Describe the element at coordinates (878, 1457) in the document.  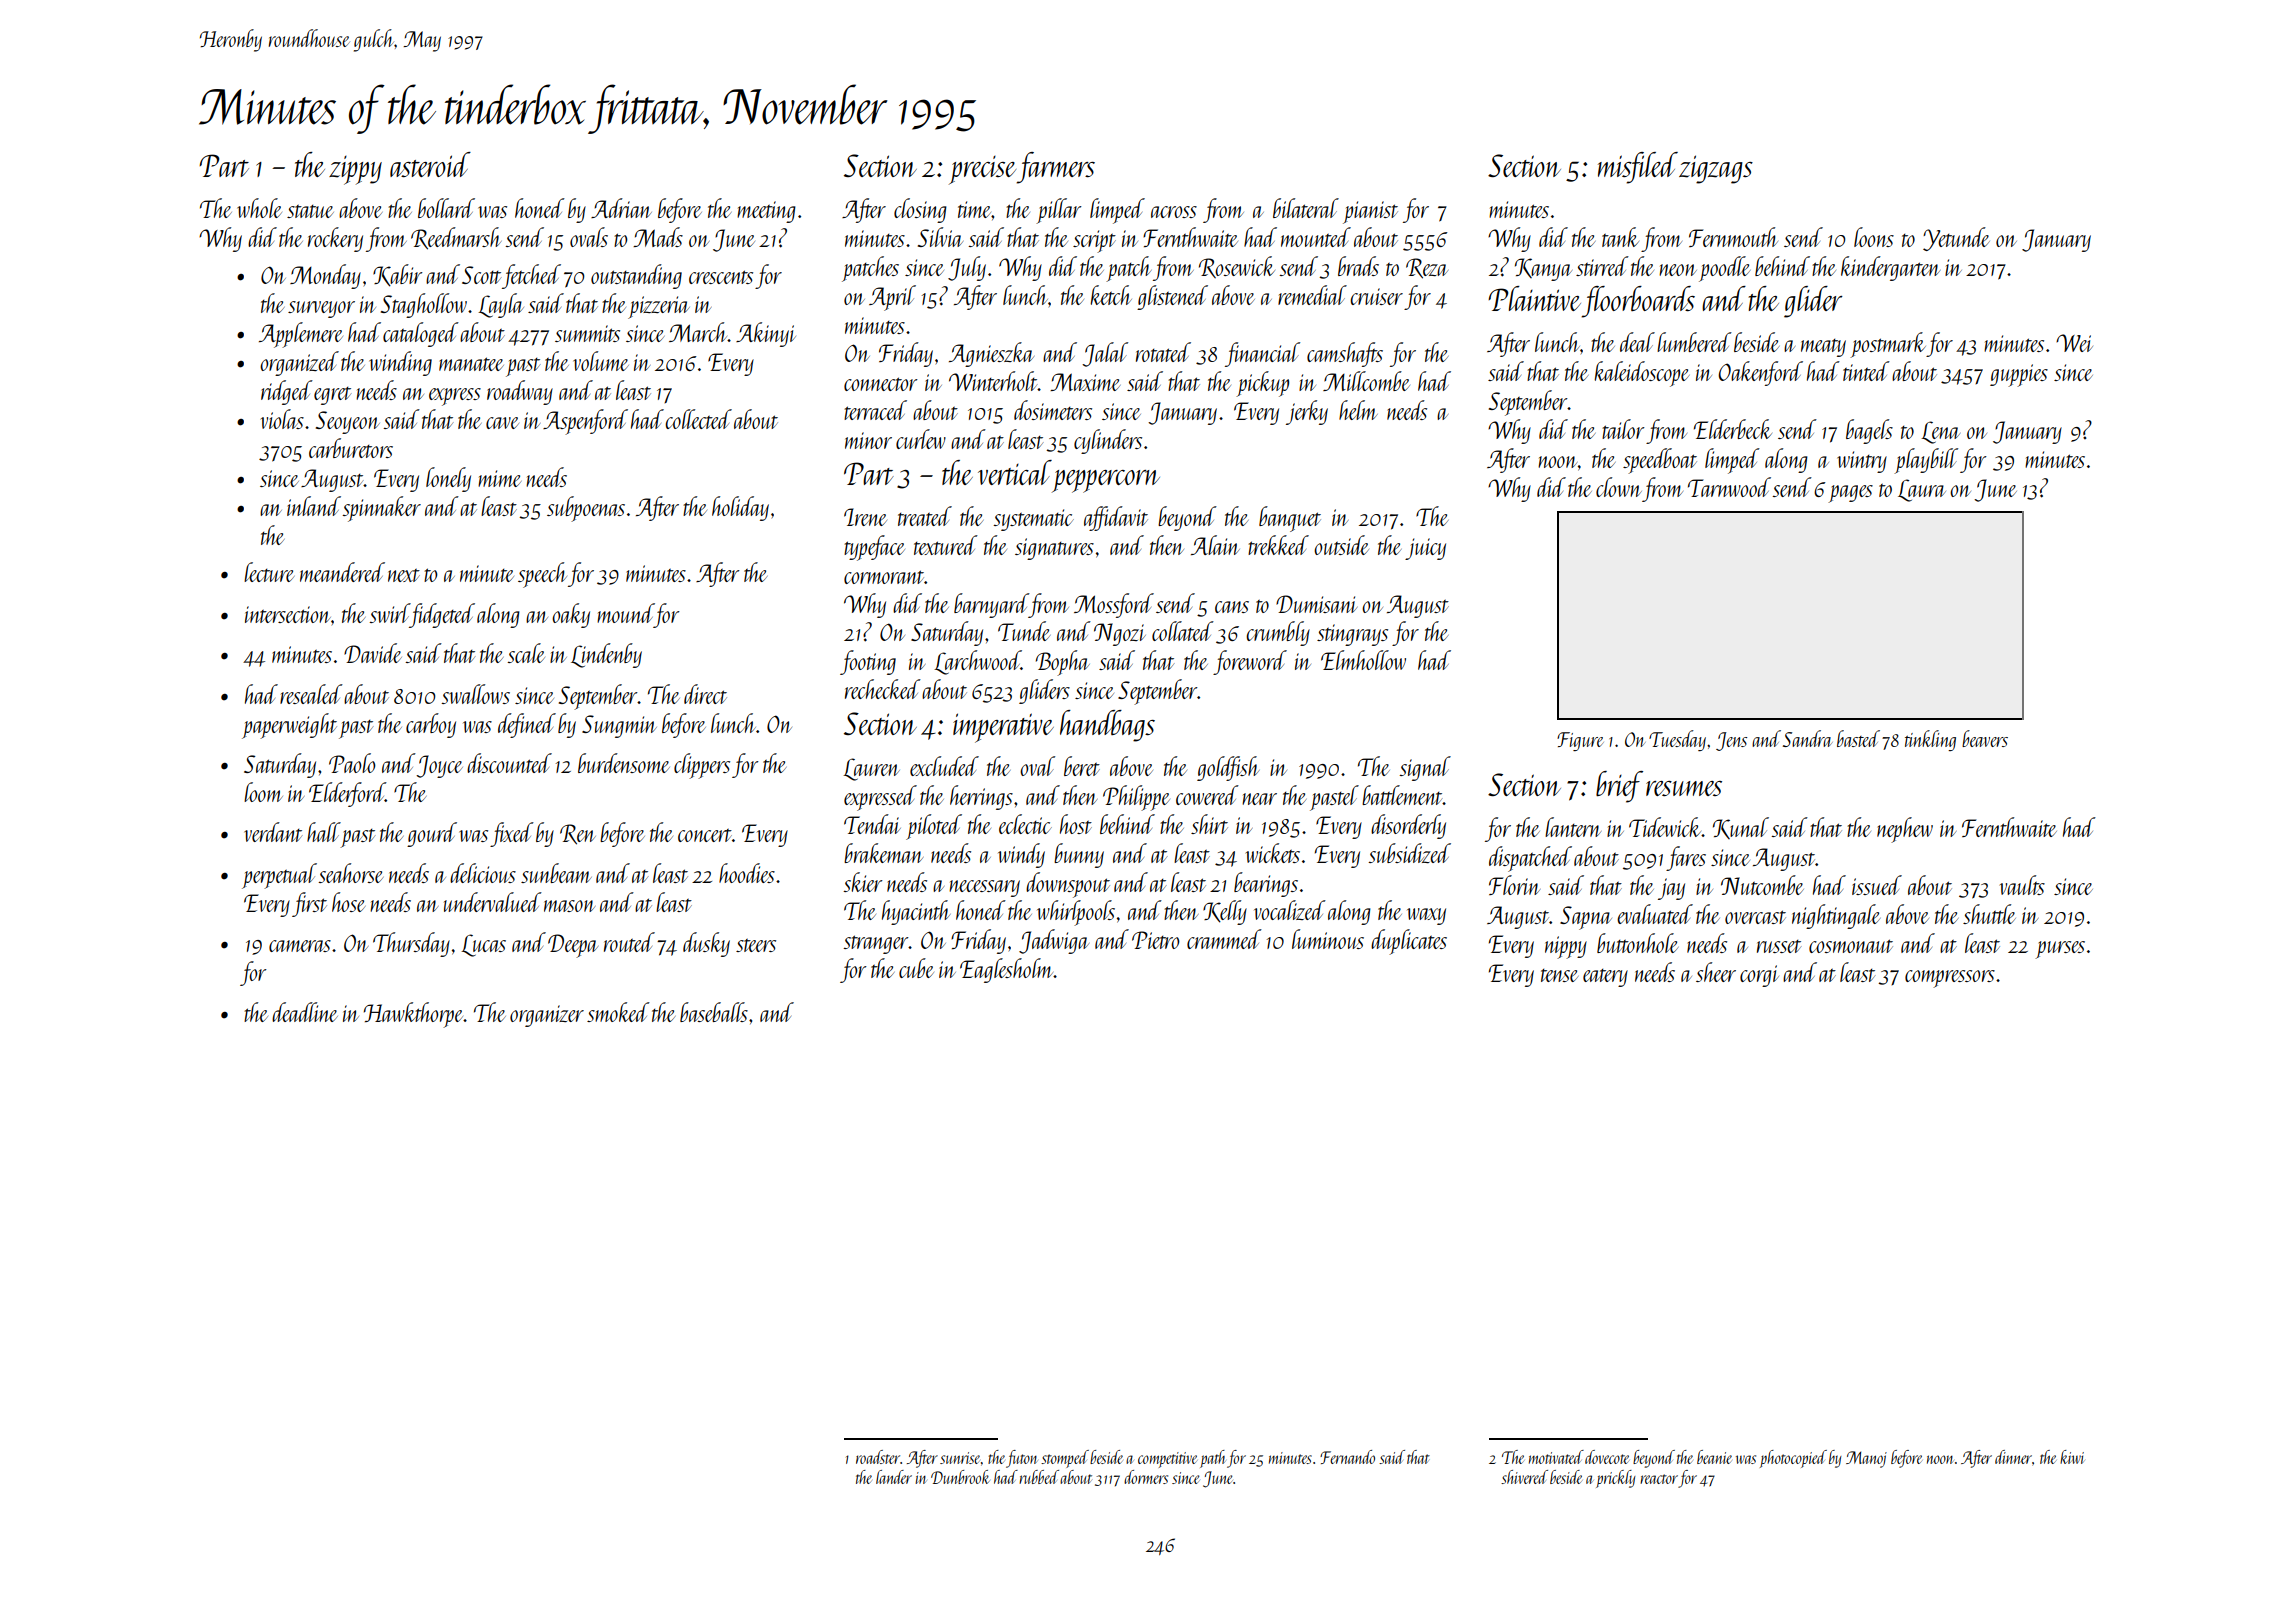
I see `roadster` at that location.
